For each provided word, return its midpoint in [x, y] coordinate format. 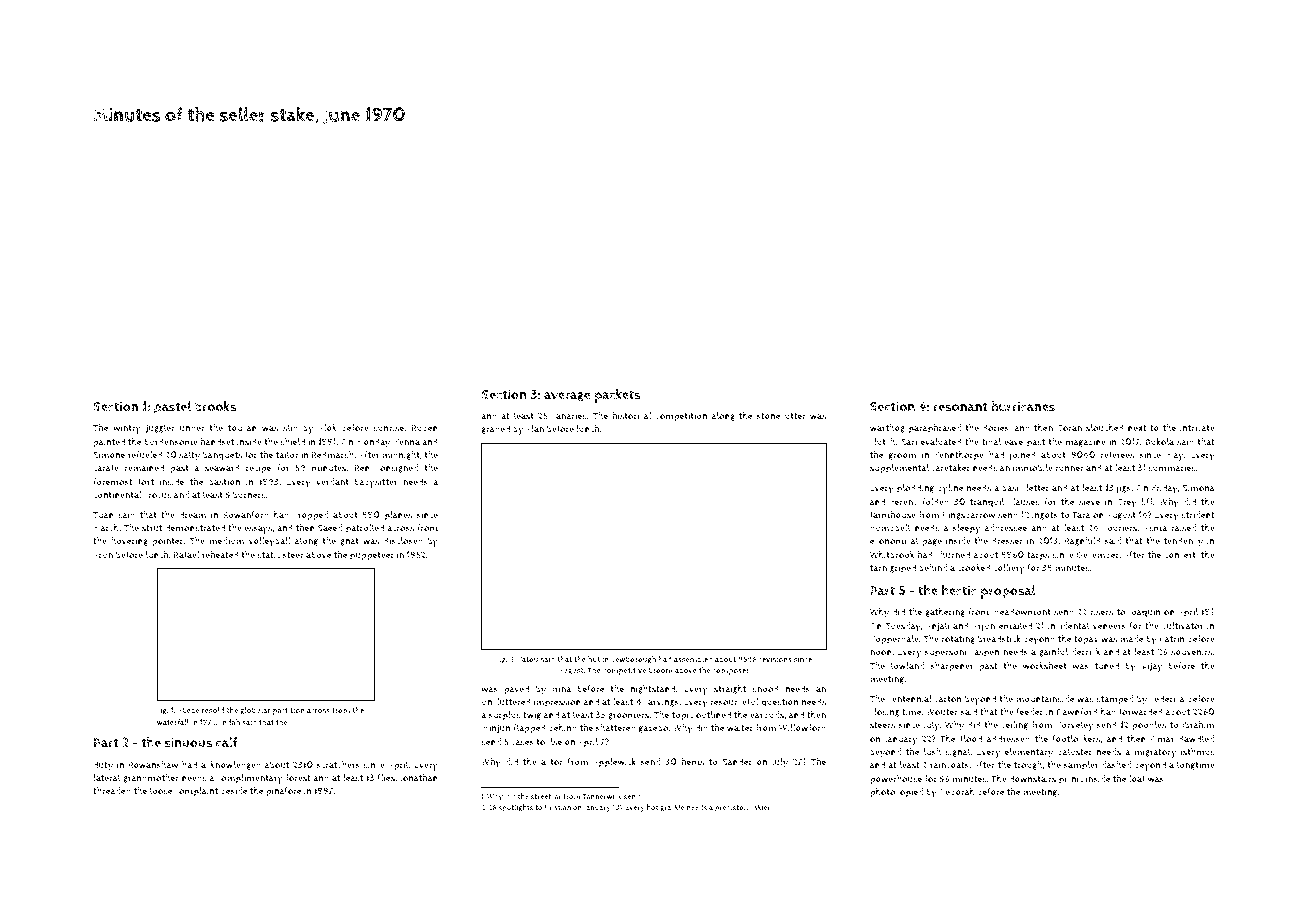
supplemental [899, 469]
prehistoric [733, 808]
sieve [1089, 502]
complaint [196, 792]
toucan [242, 428]
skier [762, 807]
